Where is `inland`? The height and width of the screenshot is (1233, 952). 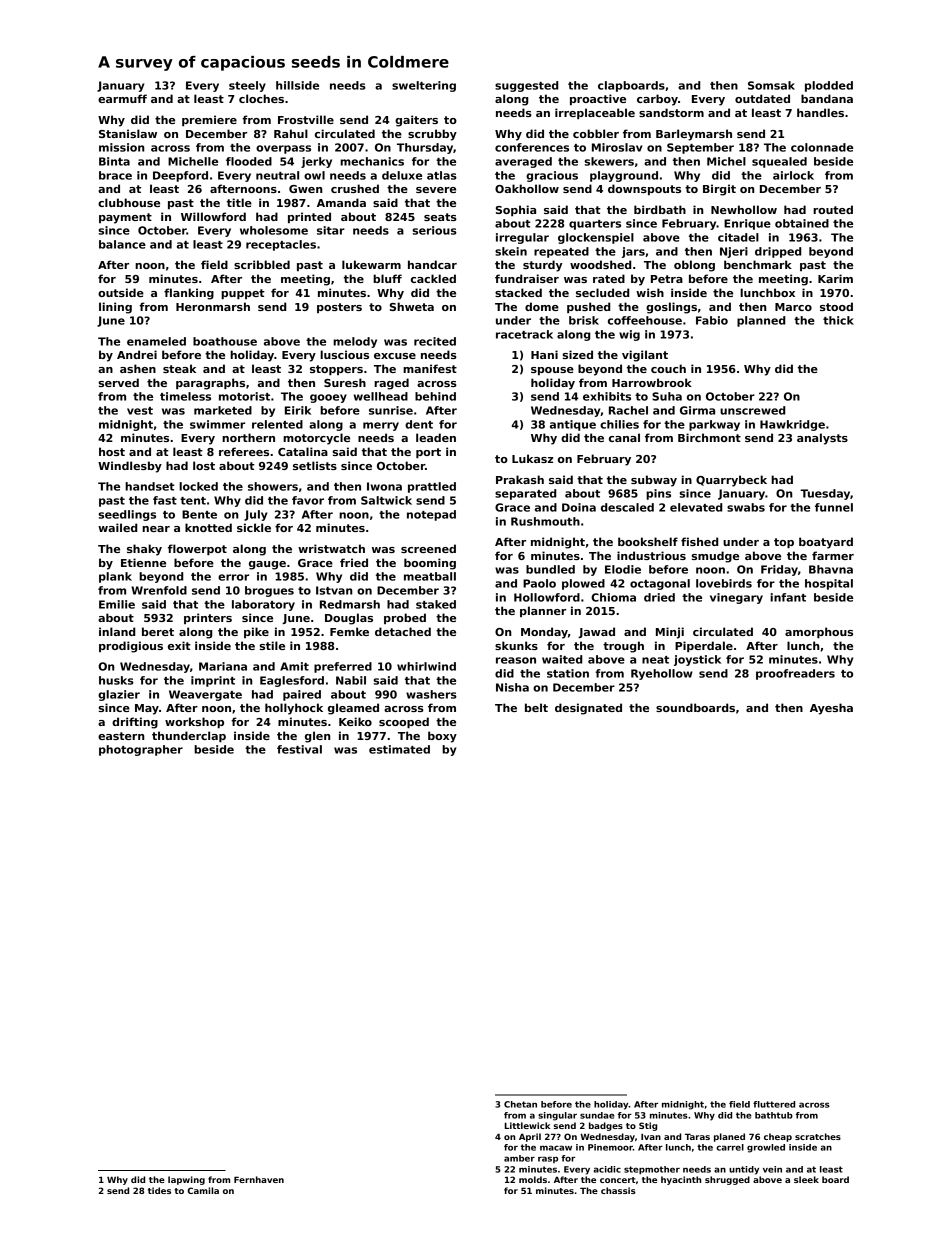 inland is located at coordinates (117, 631).
